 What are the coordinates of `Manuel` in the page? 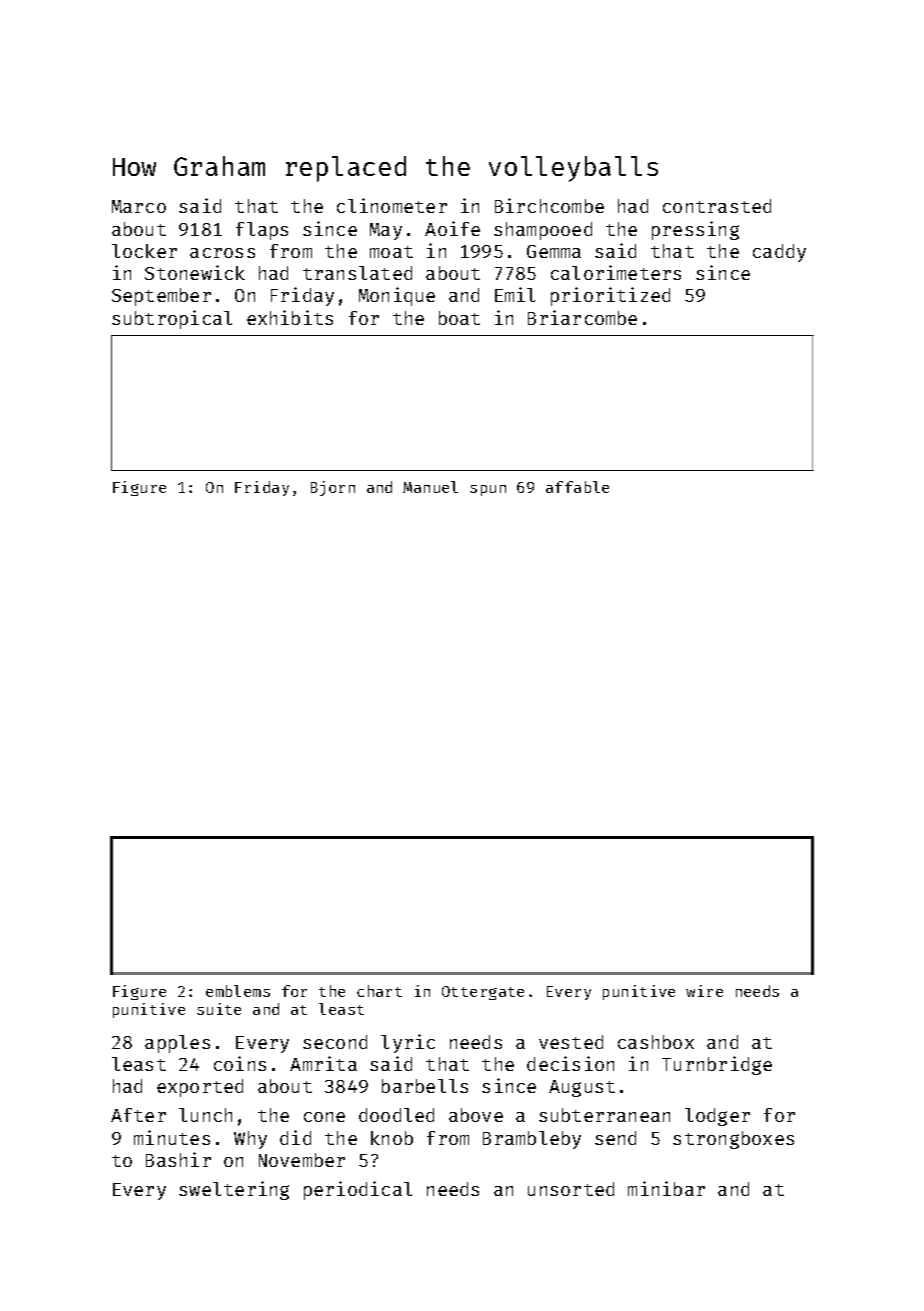 It's located at (430, 487).
